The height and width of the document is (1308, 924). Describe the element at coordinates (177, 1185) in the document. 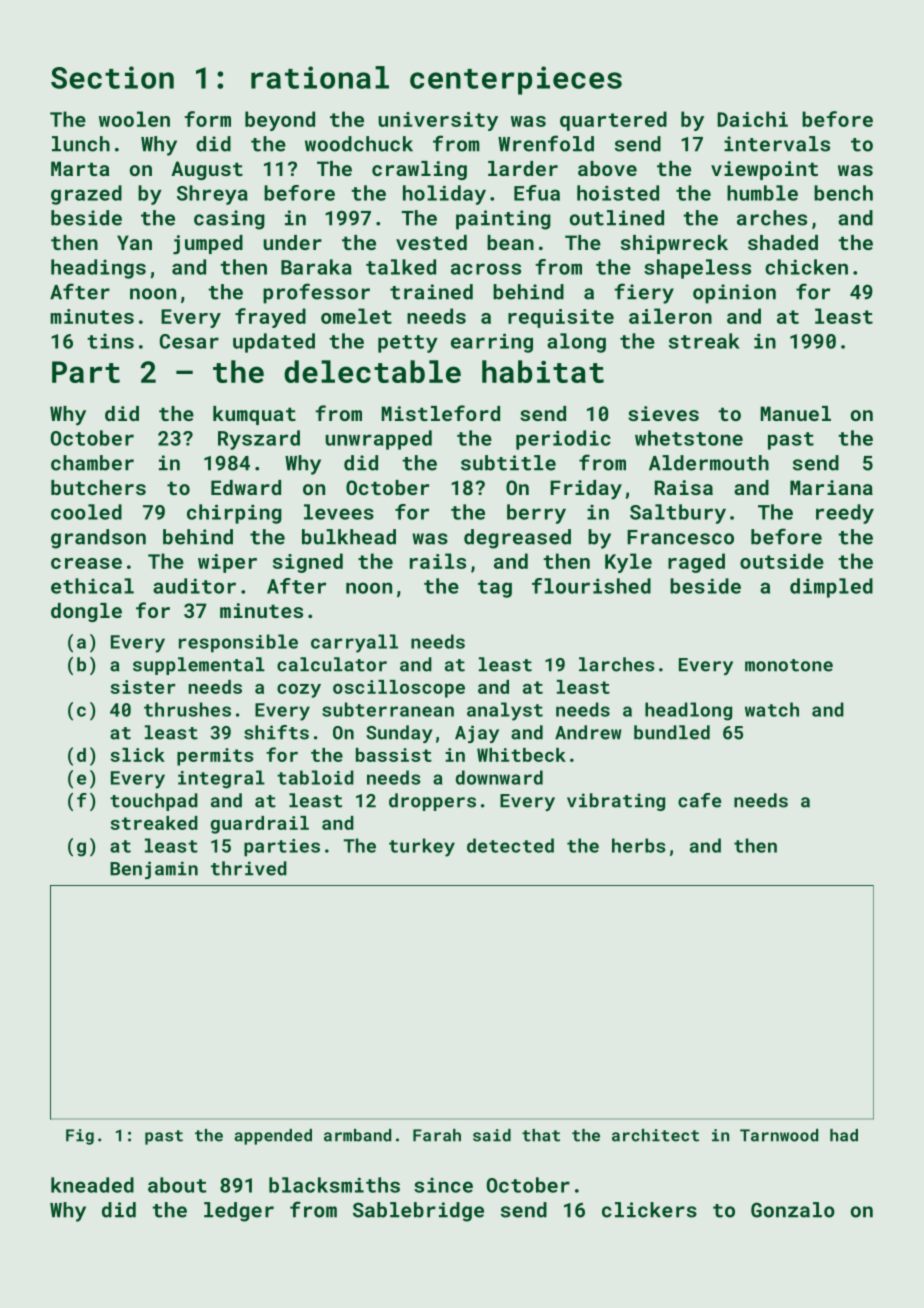

I see `about` at that location.
